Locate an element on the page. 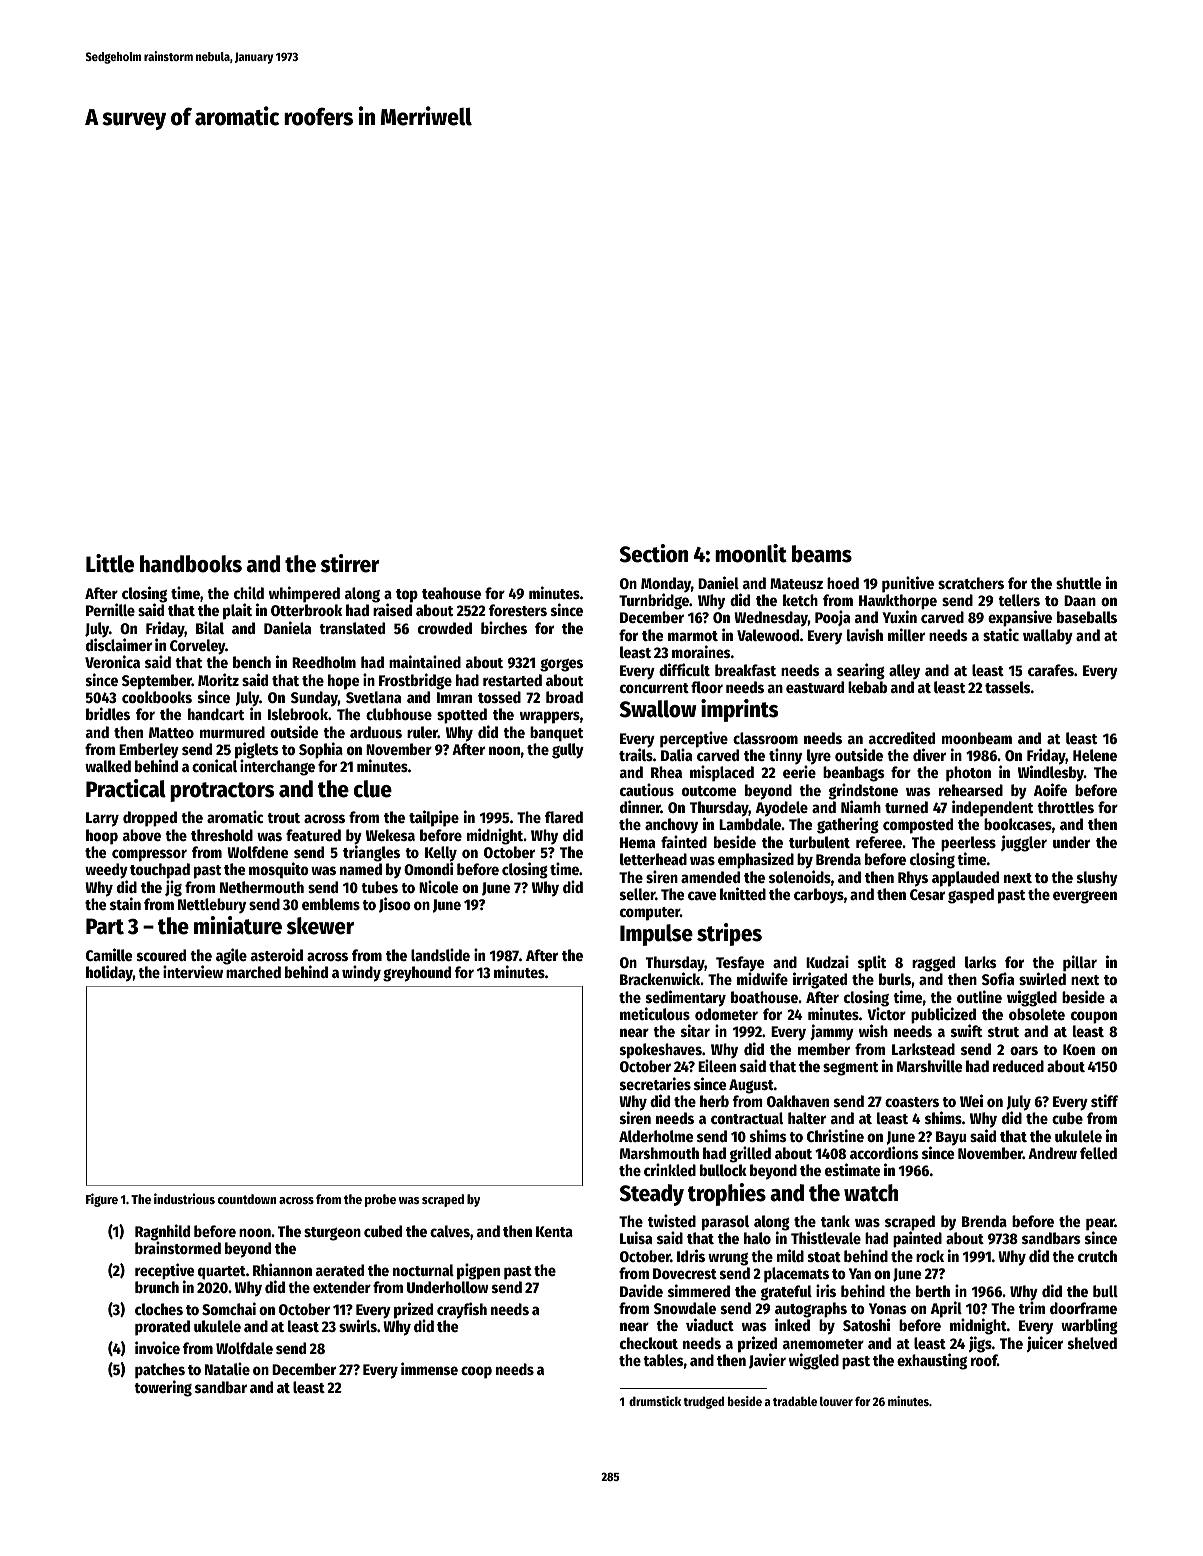 The image size is (1203, 1556). Camille is located at coordinates (109, 954).
